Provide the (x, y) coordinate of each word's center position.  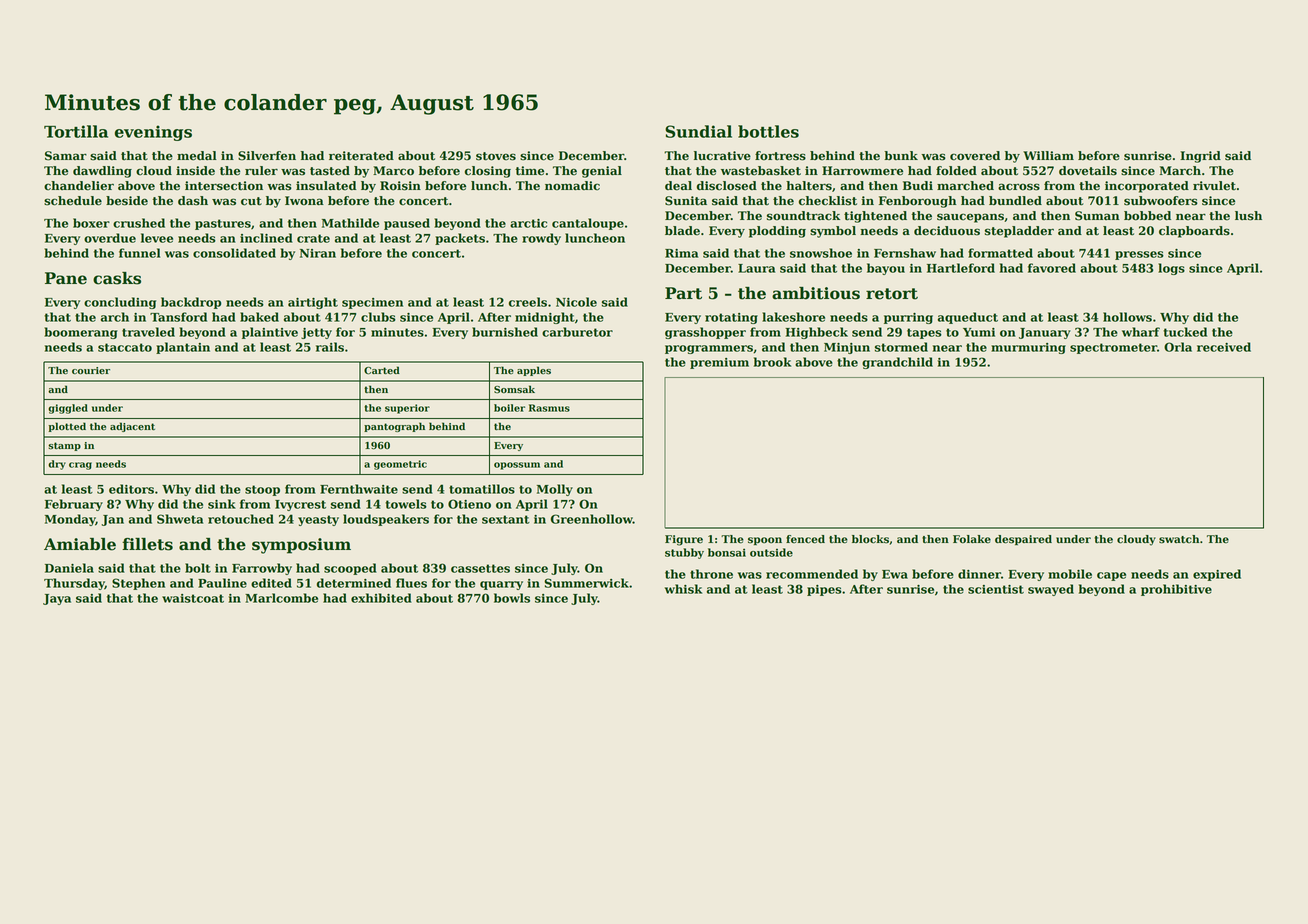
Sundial (698, 131)
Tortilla (76, 131)
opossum (517, 466)
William (1048, 155)
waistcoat (193, 598)
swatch (1179, 539)
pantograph (394, 427)
